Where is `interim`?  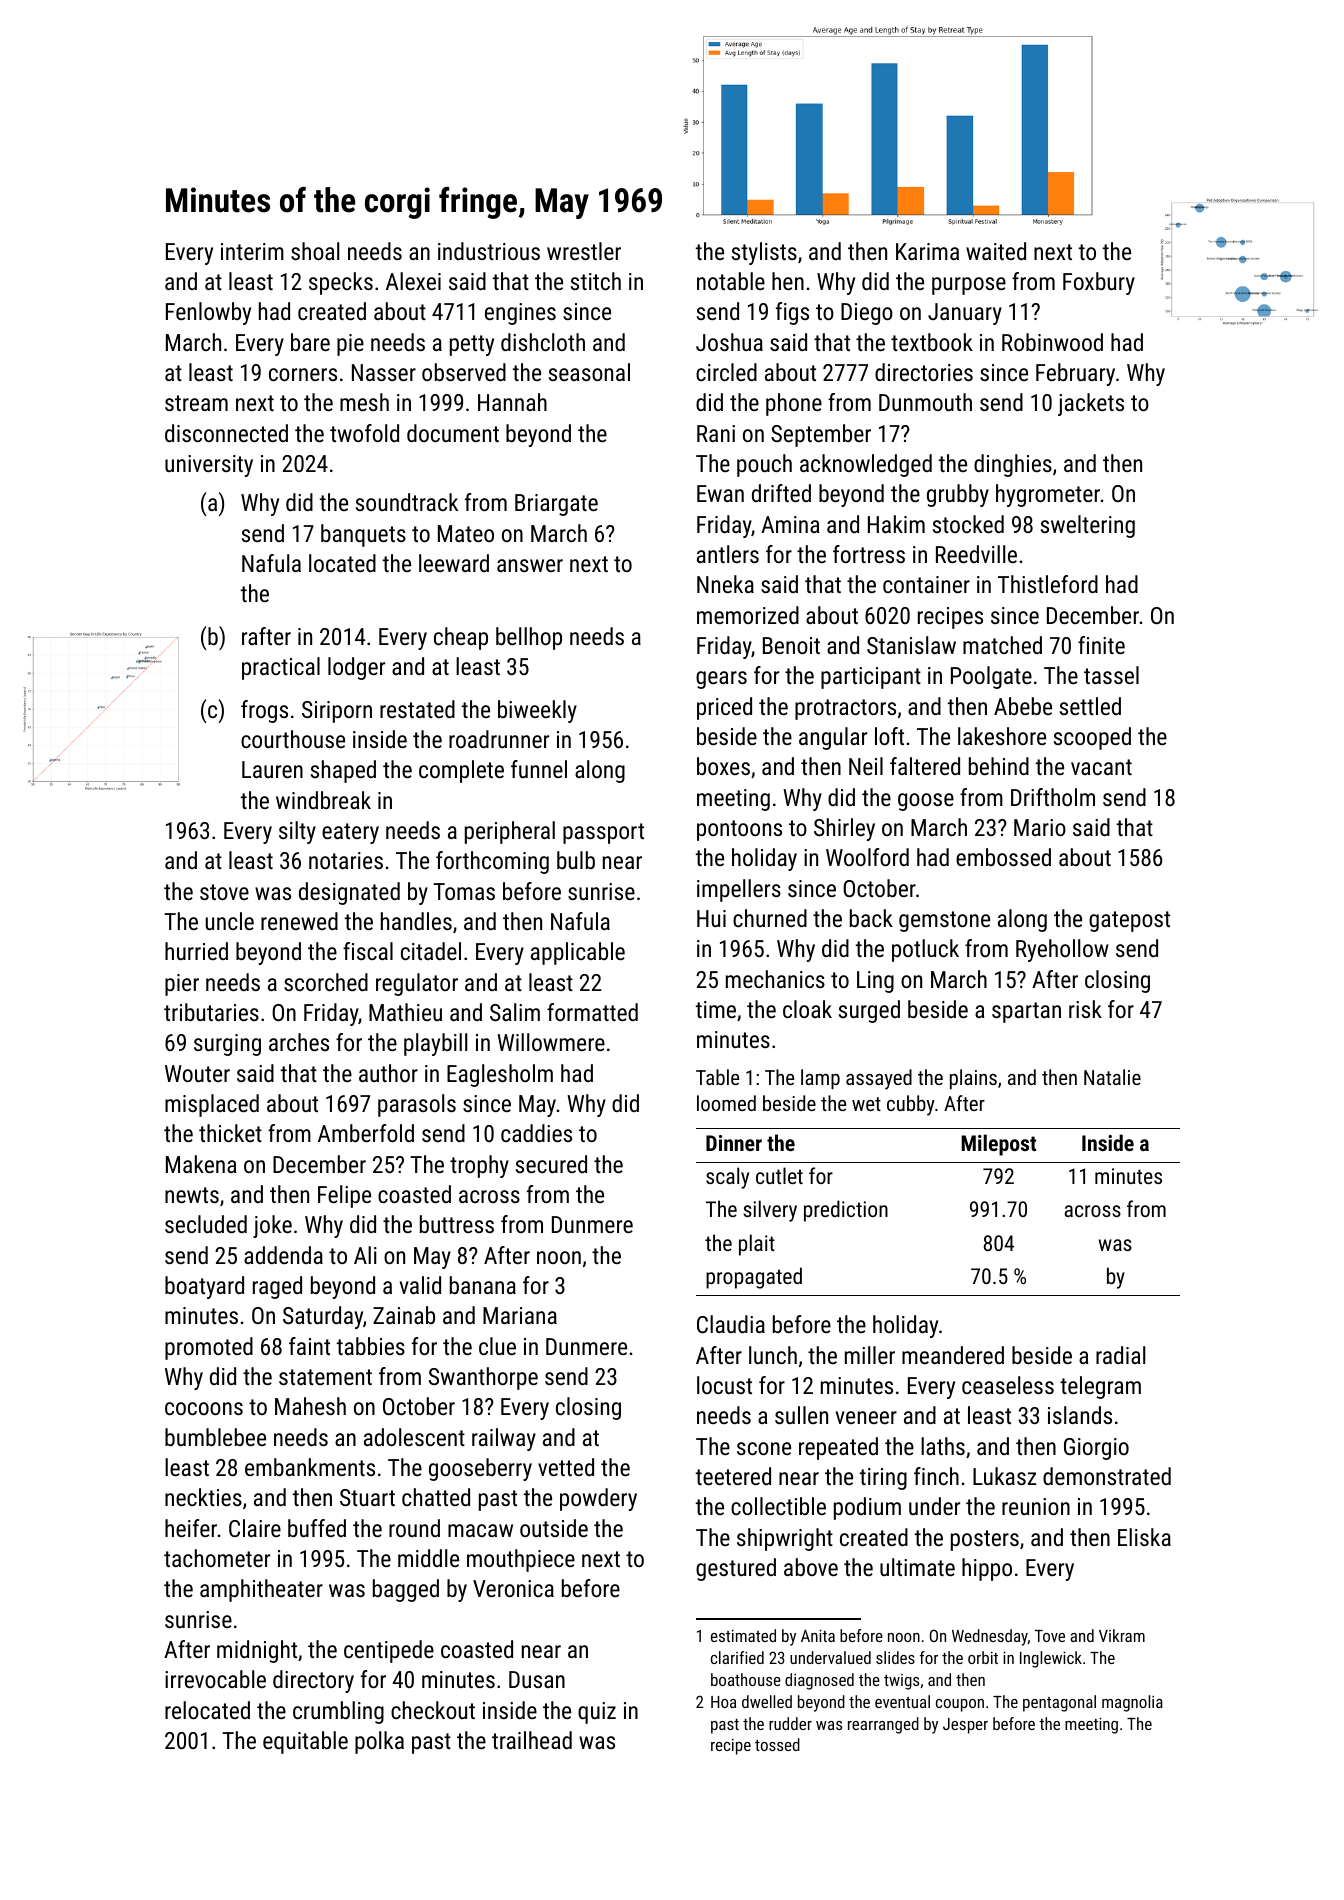
interim is located at coordinates (252, 251).
